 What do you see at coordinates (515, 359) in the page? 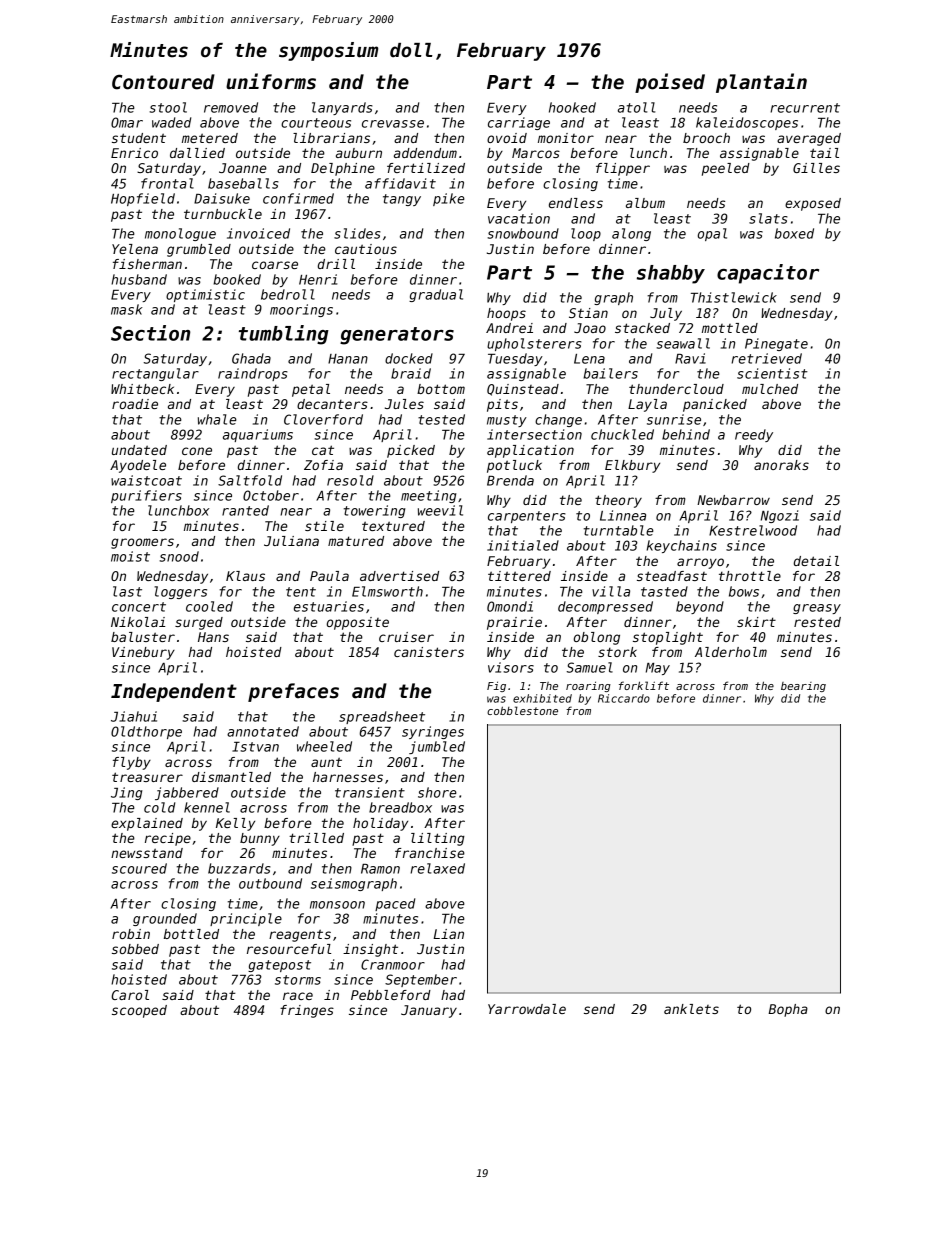
I see `Tuesday` at bounding box center [515, 359].
